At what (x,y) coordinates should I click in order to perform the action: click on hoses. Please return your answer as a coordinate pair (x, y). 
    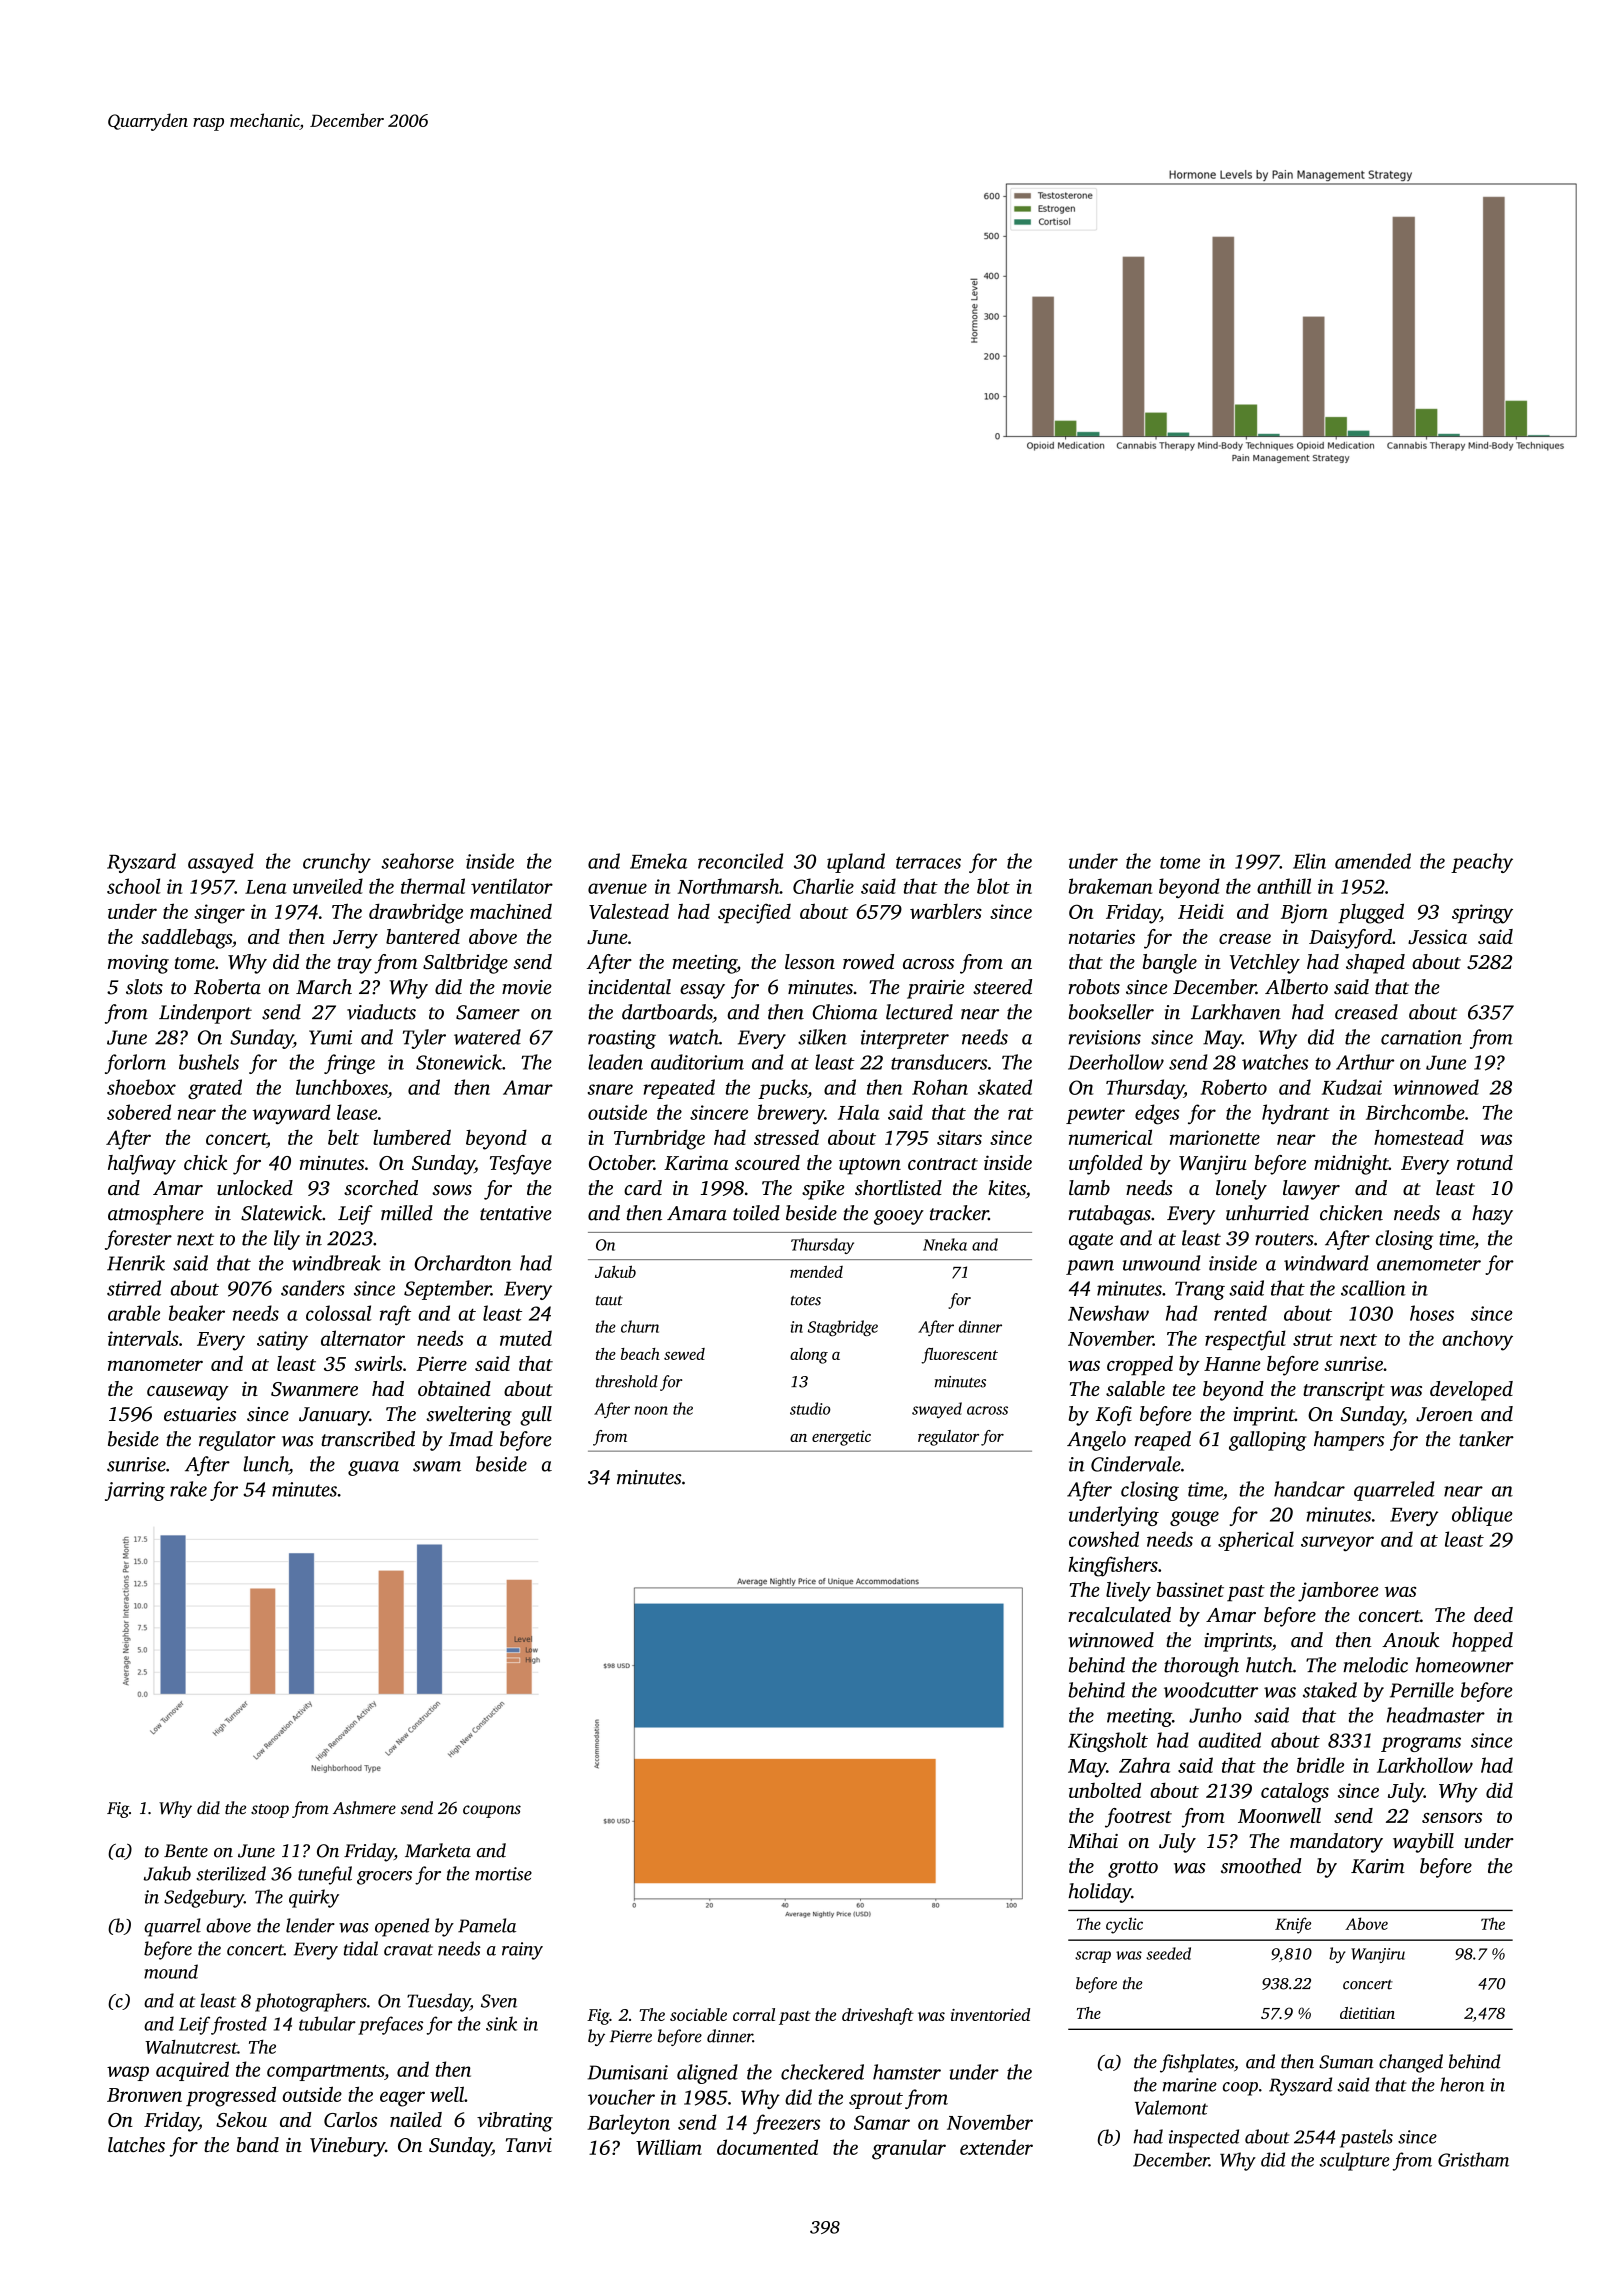
    Looking at the image, I should click on (1432, 1313).
